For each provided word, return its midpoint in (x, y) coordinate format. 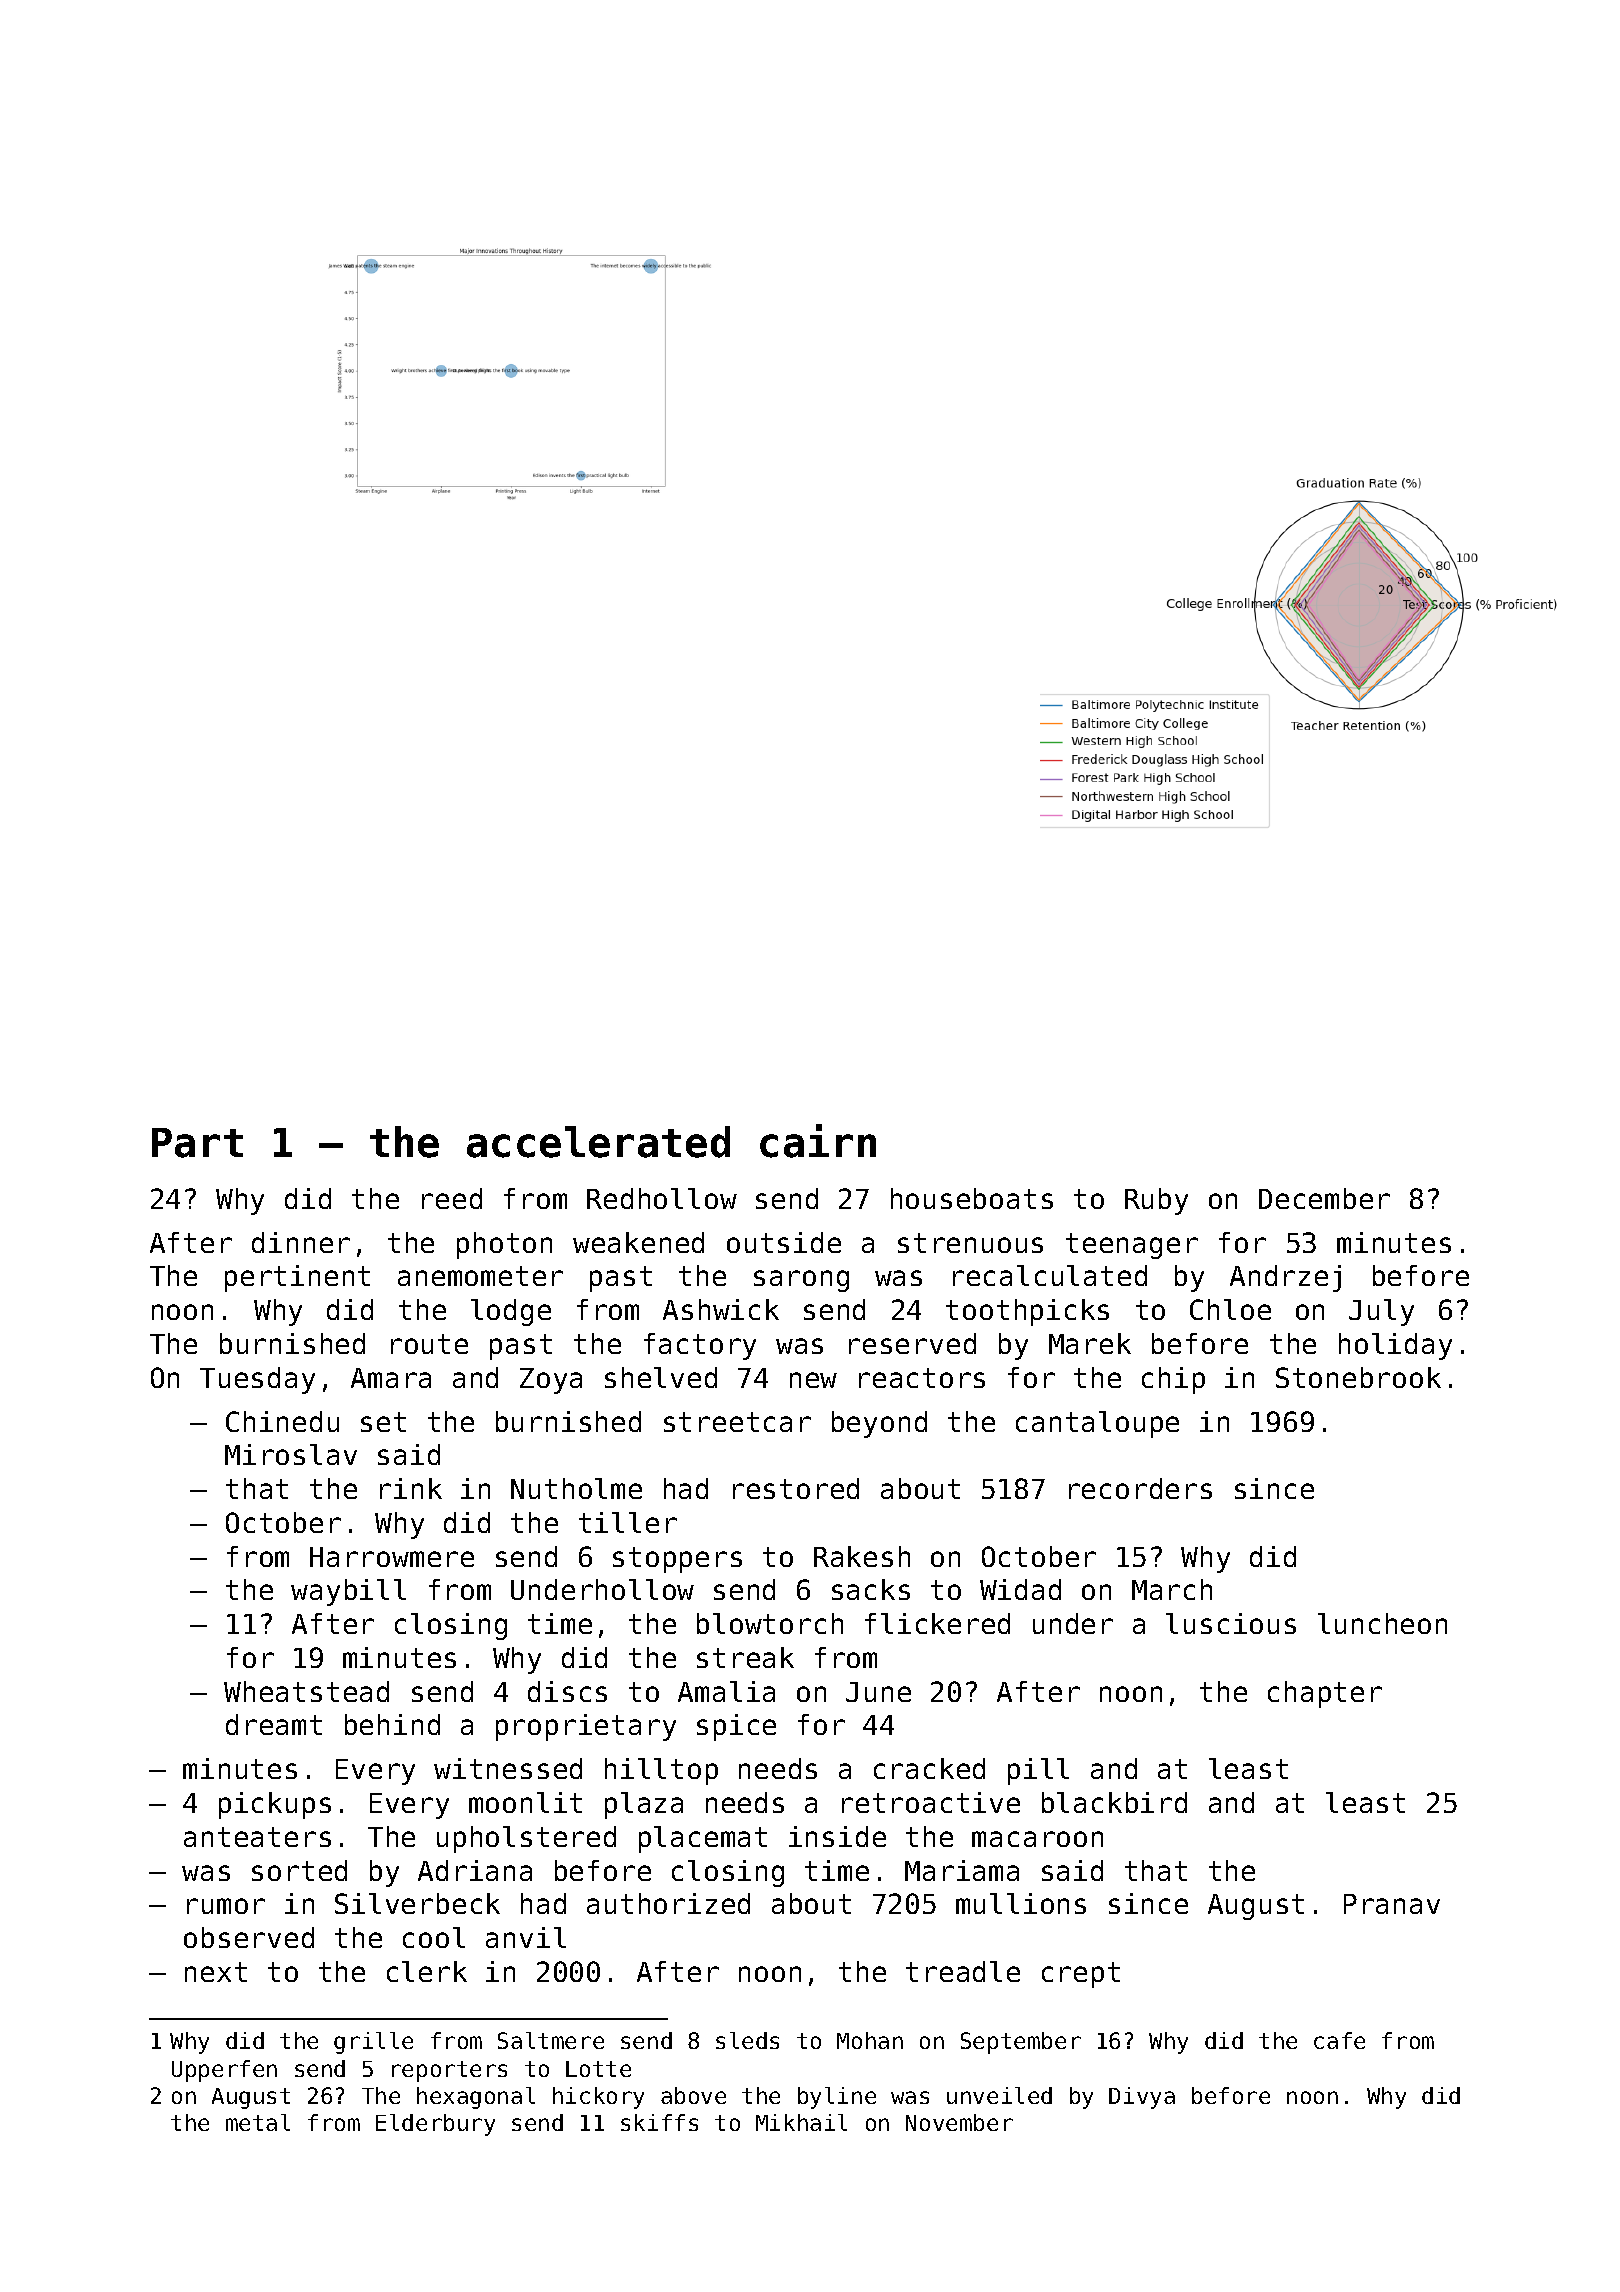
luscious (1231, 1623)
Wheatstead (306, 1691)
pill (1038, 1771)
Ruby (1156, 1201)
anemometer (480, 1276)
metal (258, 2122)
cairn (818, 1141)
